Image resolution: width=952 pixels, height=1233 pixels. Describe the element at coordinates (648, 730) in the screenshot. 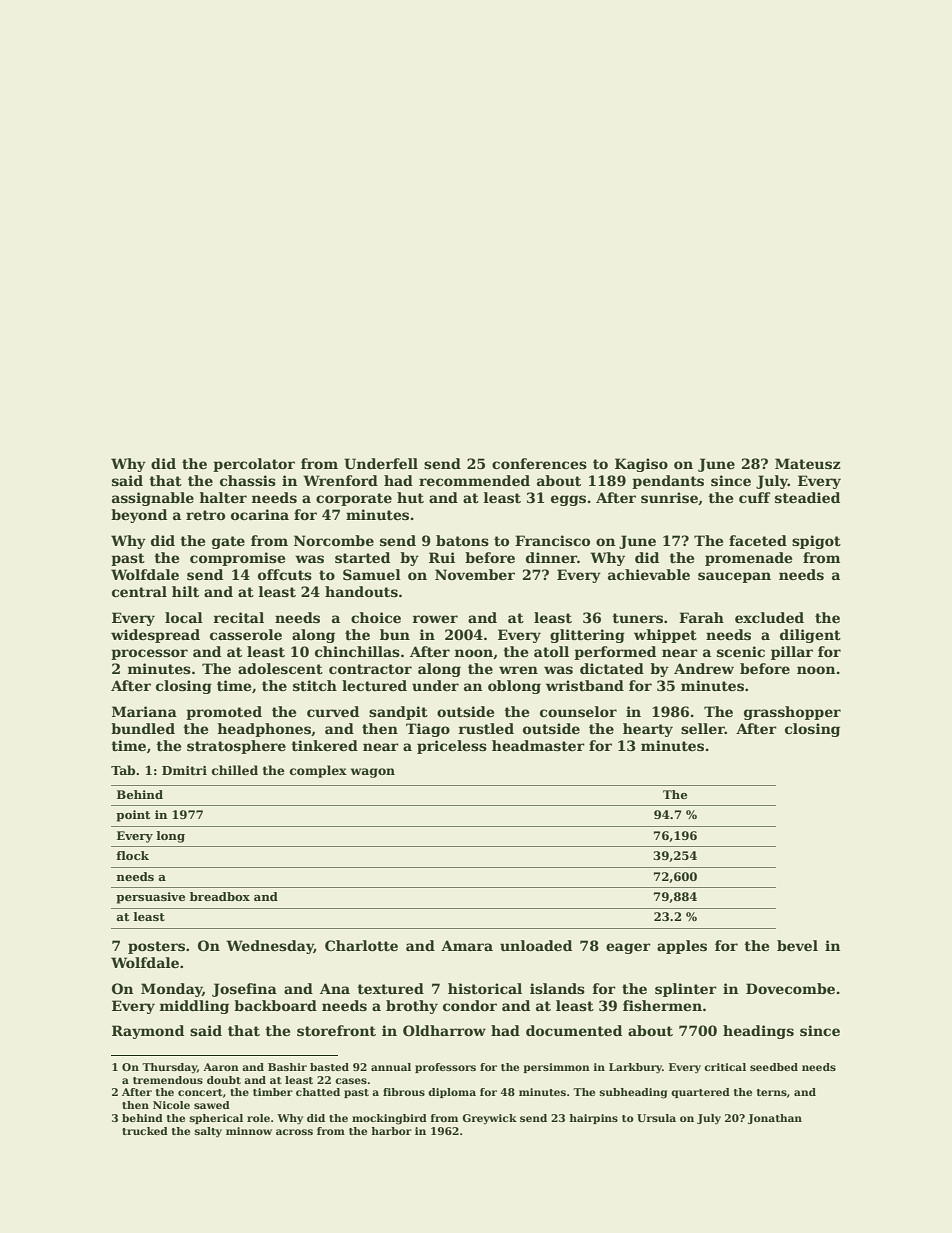

I see `hearty` at that location.
